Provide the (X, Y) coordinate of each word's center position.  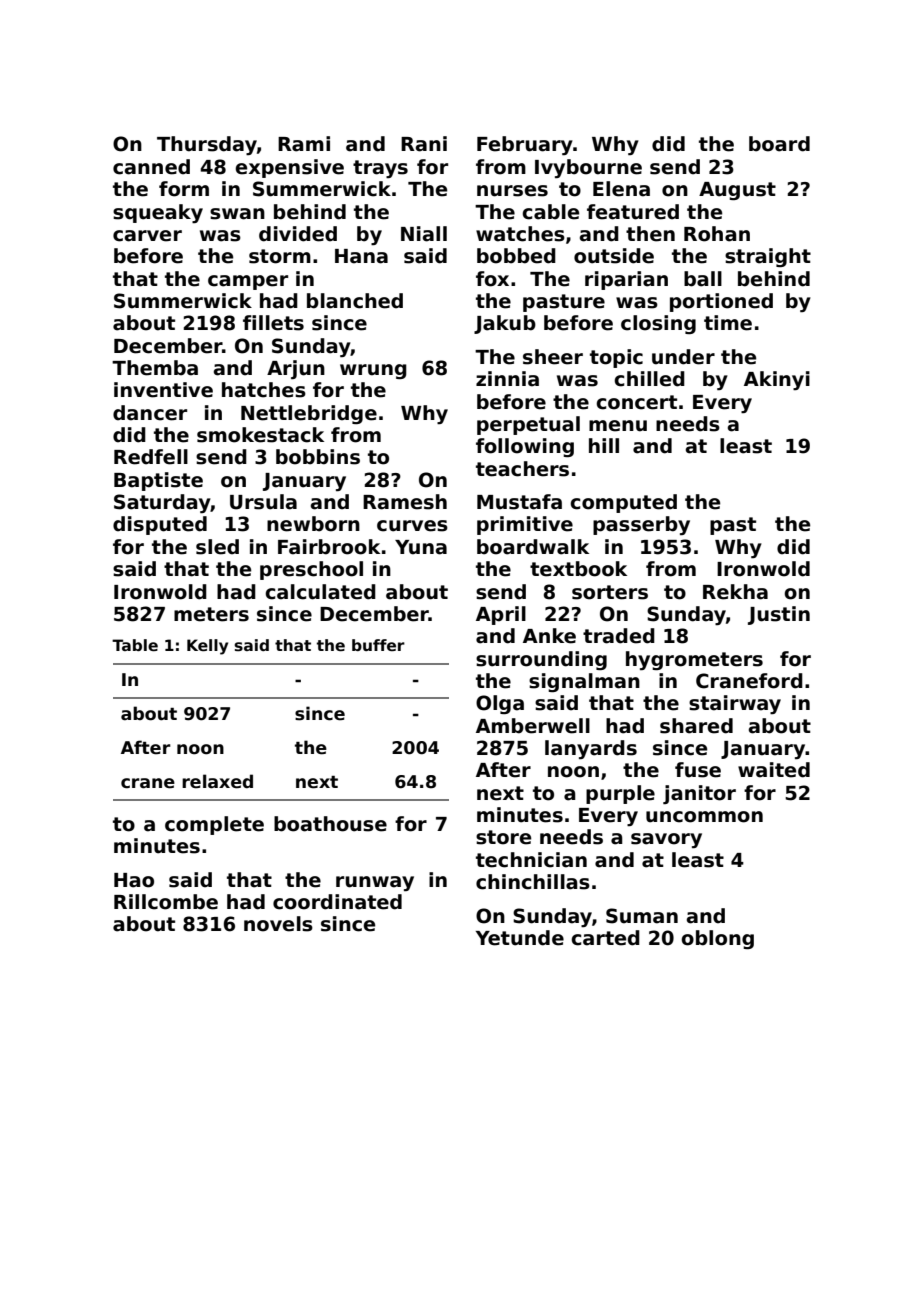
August (737, 191)
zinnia (507, 379)
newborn (313, 524)
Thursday (207, 145)
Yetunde (520, 938)
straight (768, 257)
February (525, 145)
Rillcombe (166, 902)
